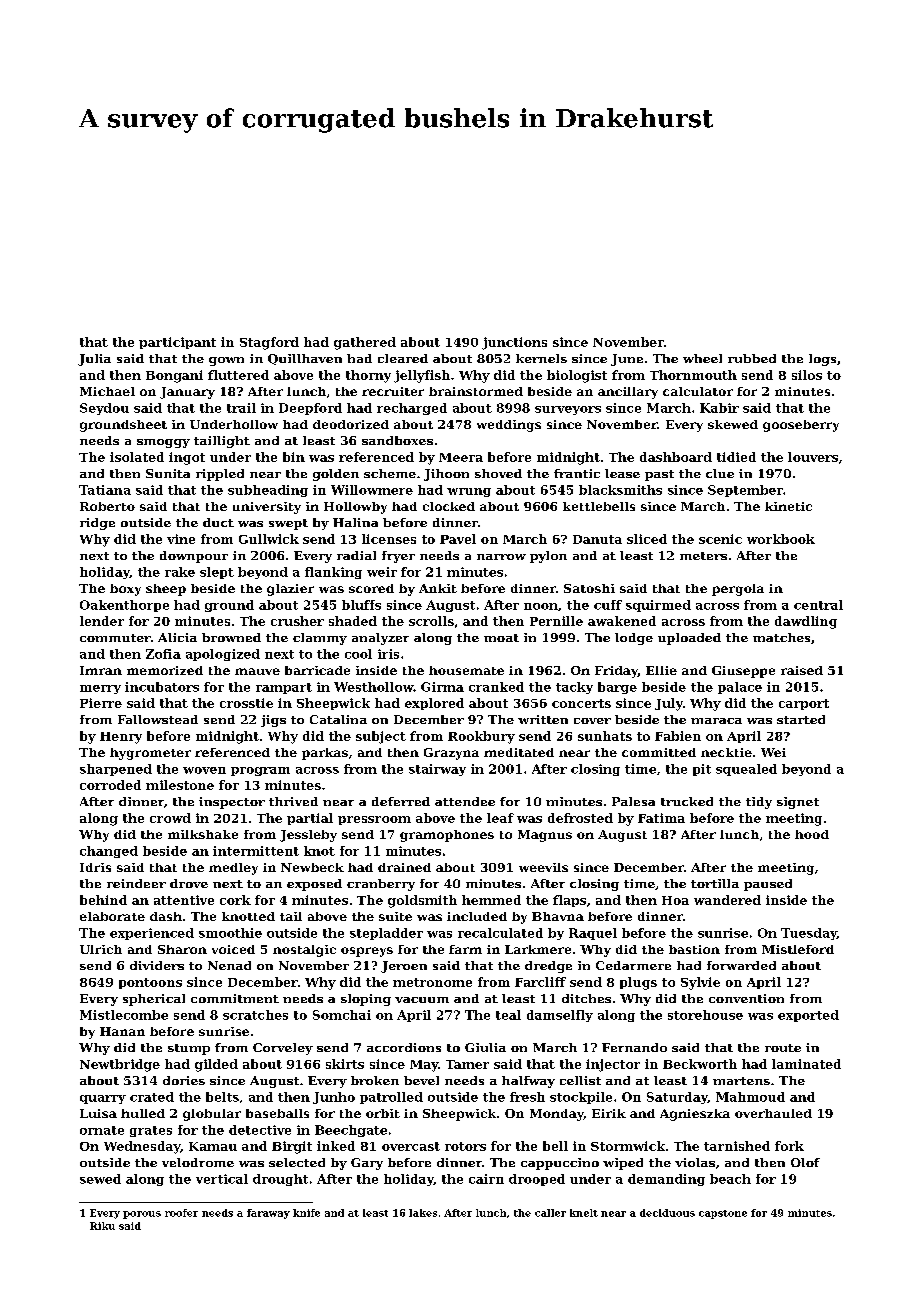 Image resolution: width=924 pixels, height=1308 pixels. Describe the element at coordinates (485, 1047) in the screenshot. I see `Giulia` at that location.
